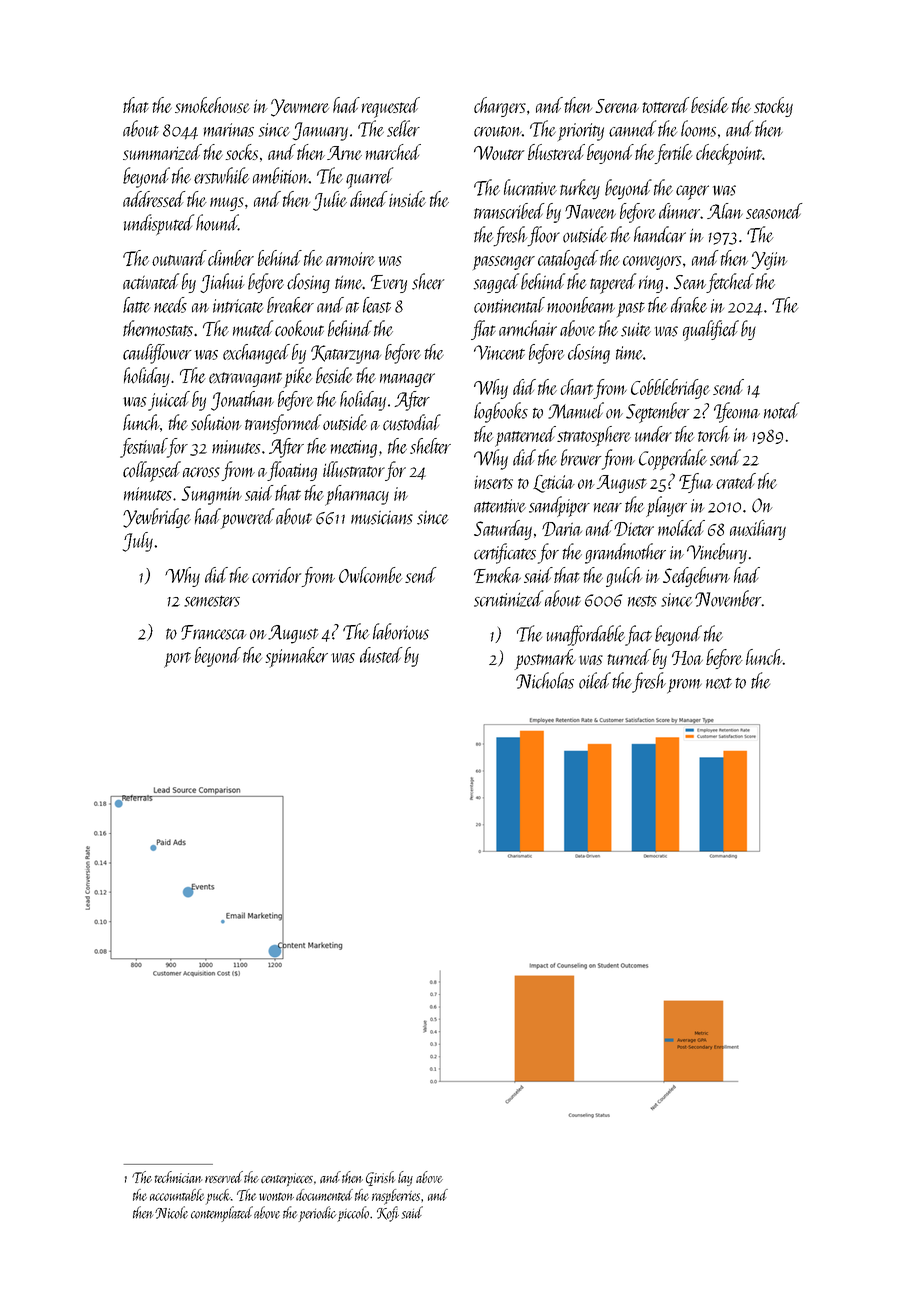 The image size is (924, 1308). I want to click on raspberries, so click(396, 1197).
